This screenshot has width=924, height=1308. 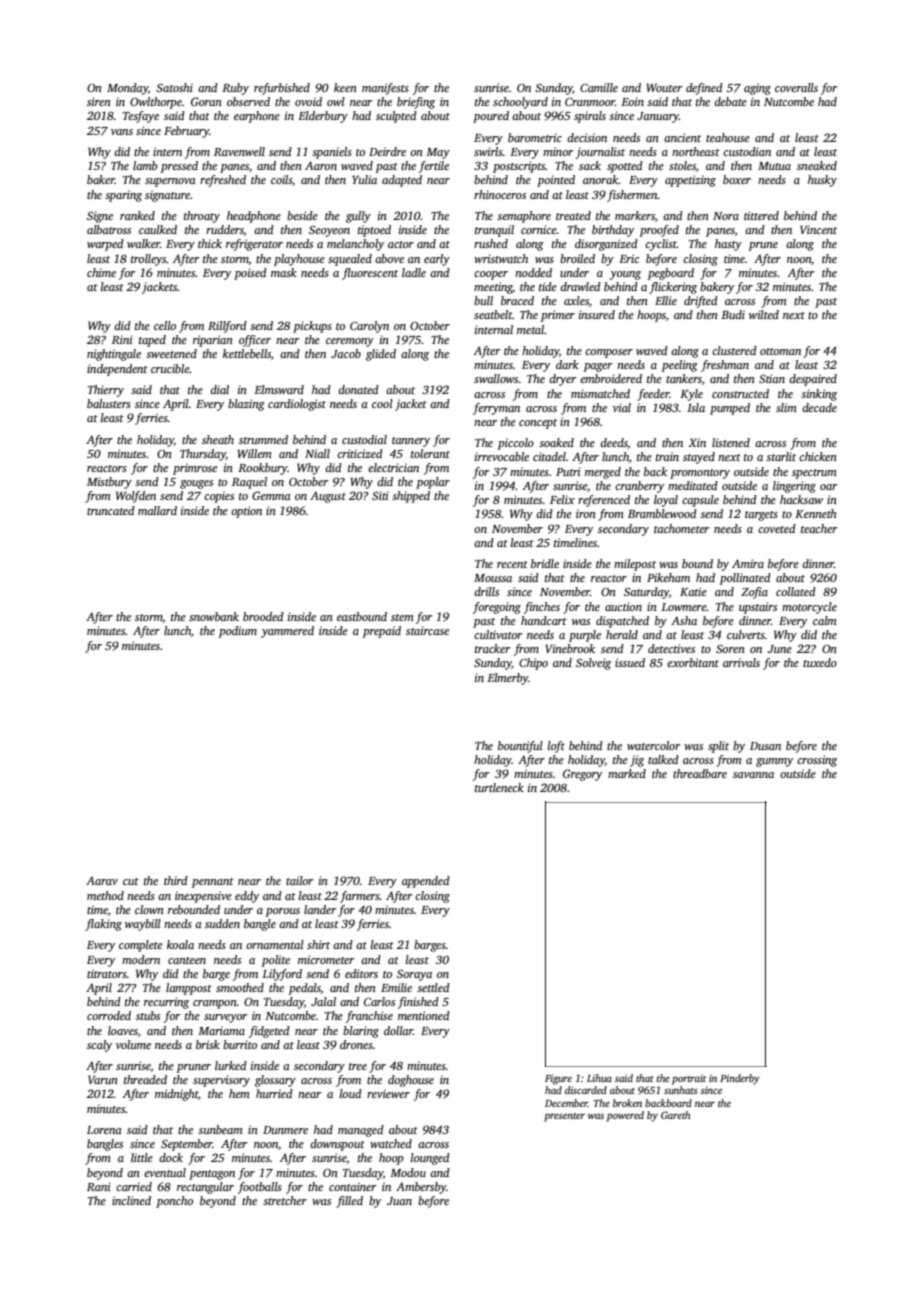 I want to click on Aarav, so click(x=102, y=880).
